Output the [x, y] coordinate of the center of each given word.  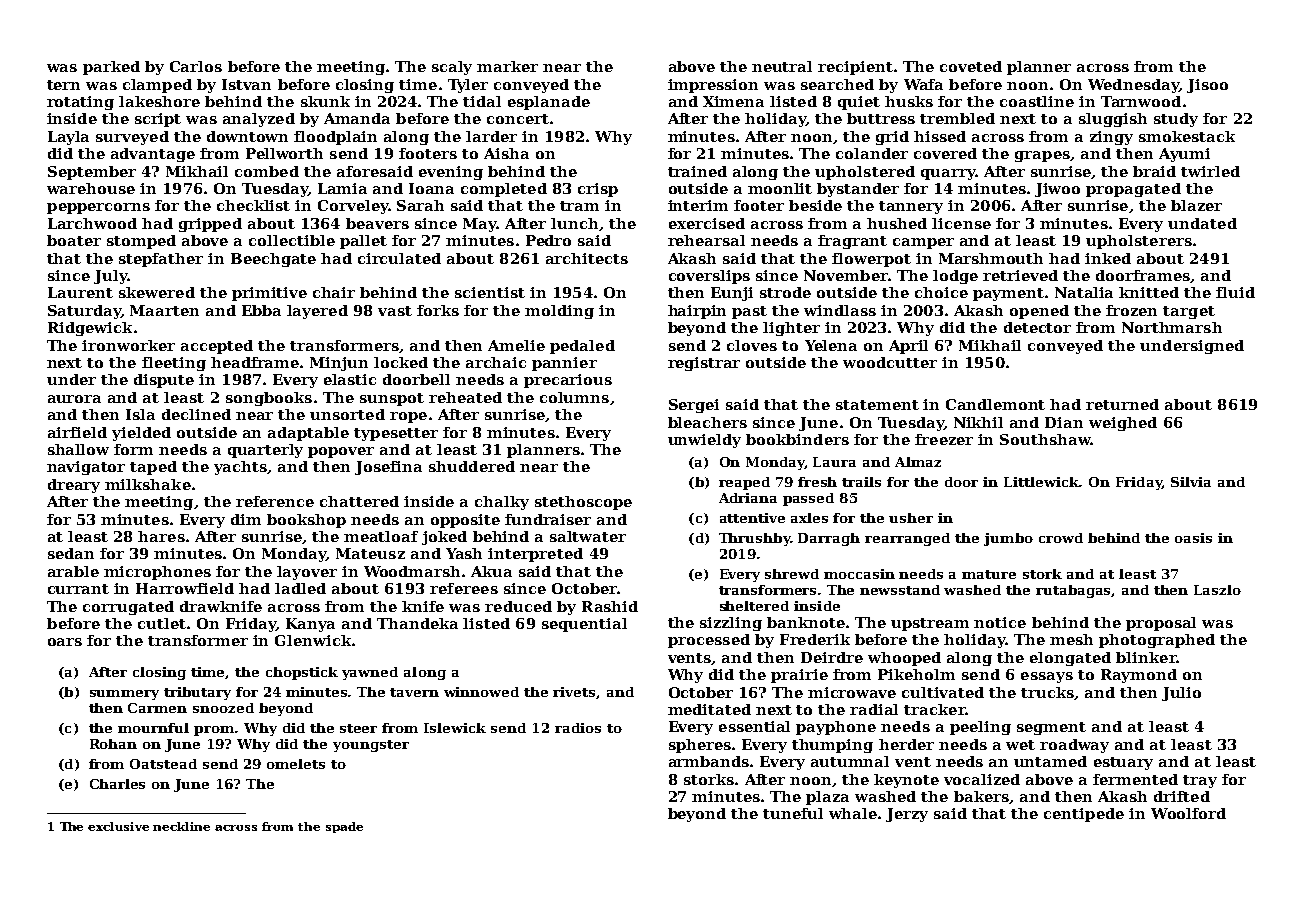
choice [941, 292]
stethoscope [583, 503]
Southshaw [1045, 439]
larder [491, 136]
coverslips [709, 277]
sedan [71, 553]
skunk [325, 101]
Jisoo [1207, 86]
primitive [269, 294]
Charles [117, 784]
